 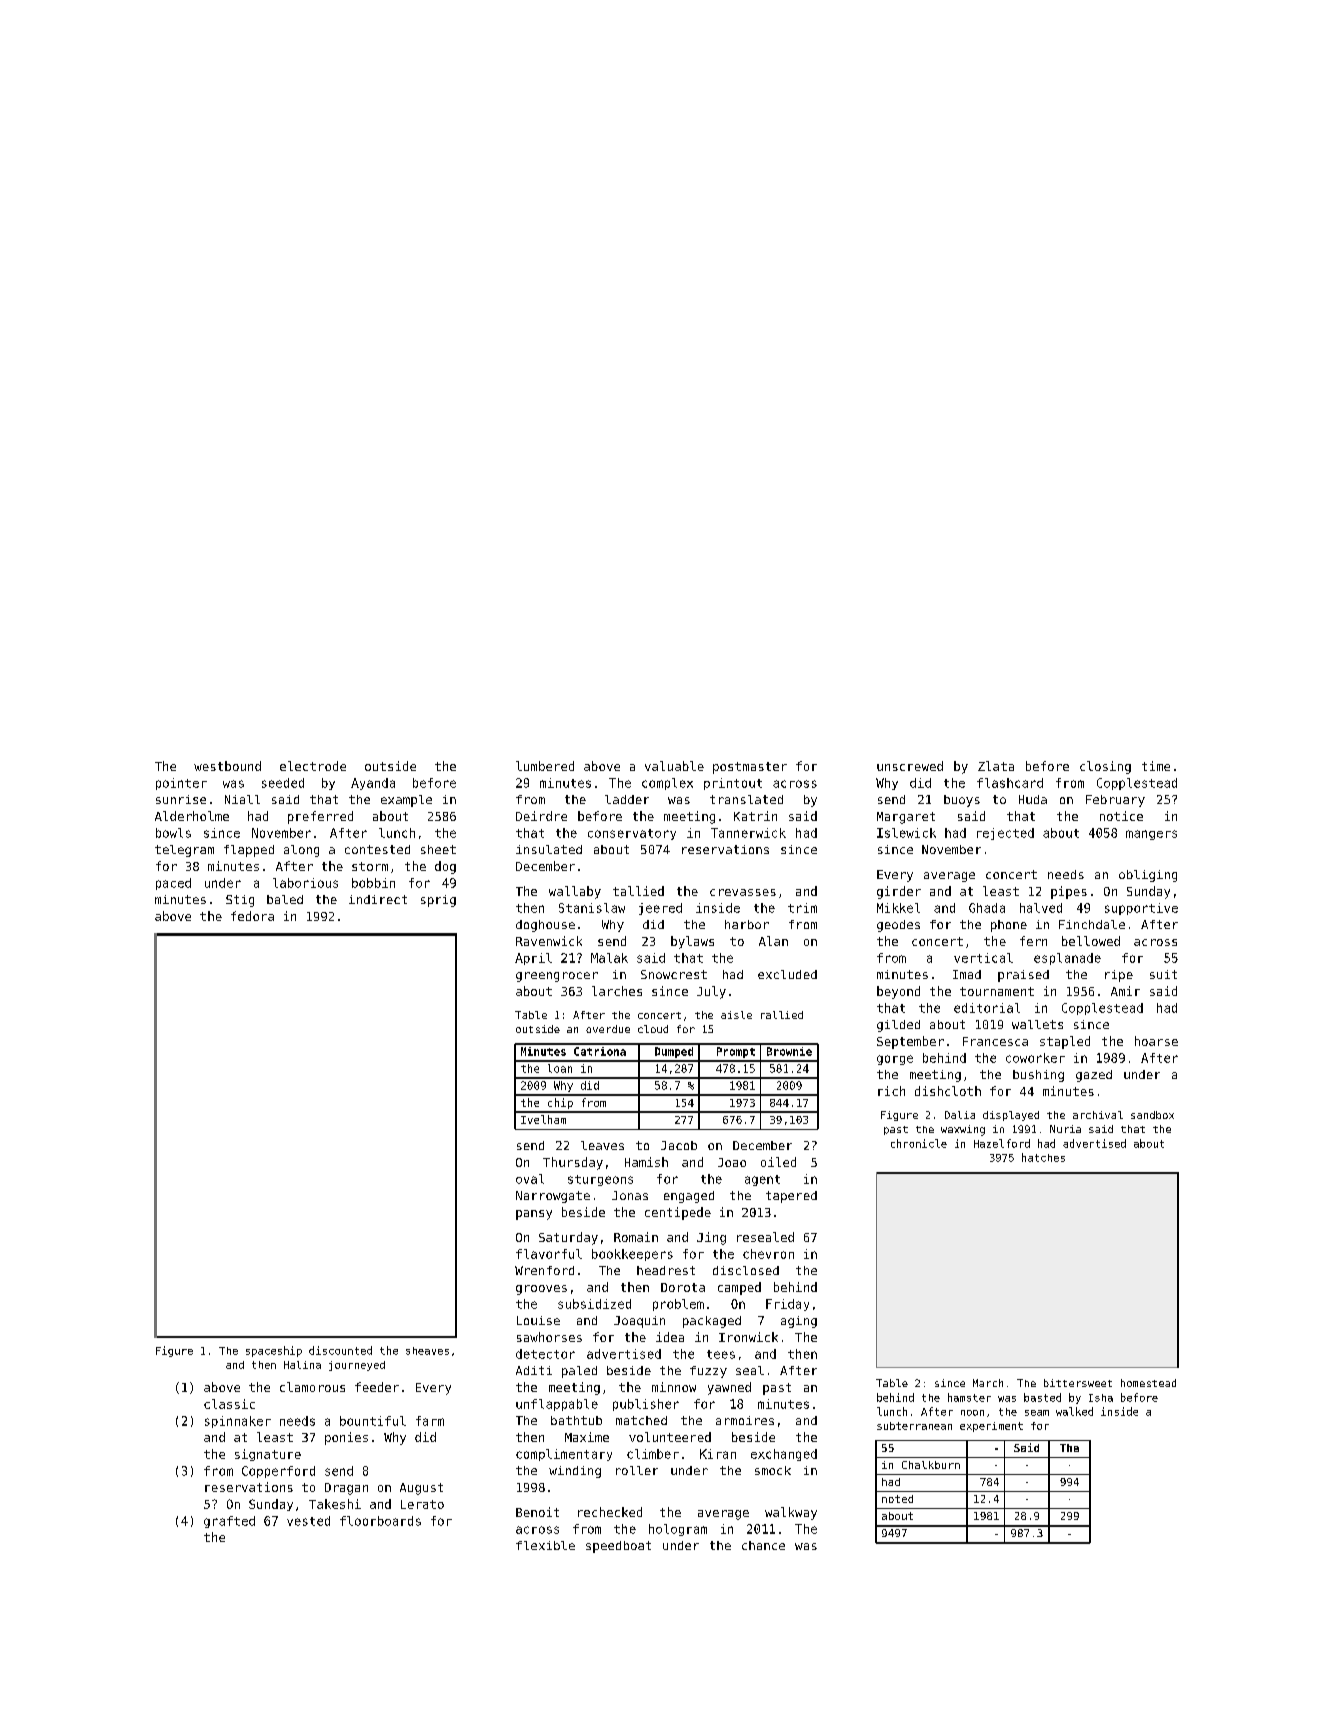 What do you see at coordinates (991, 1427) in the screenshot?
I see `experiment` at bounding box center [991, 1427].
